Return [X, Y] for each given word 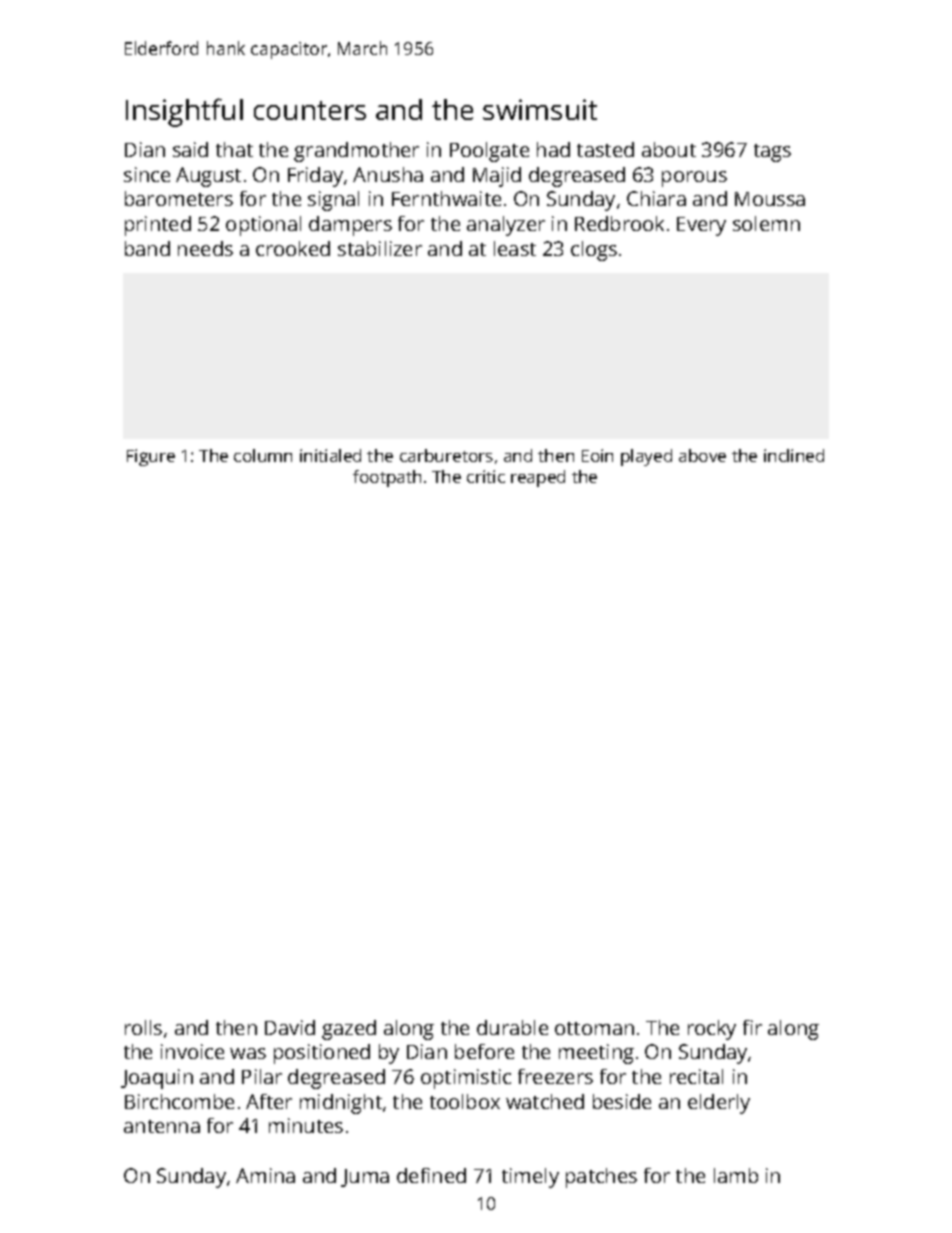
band [147, 248]
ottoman [594, 1028]
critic [486, 476]
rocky [712, 1030]
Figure [151, 457]
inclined [794, 455]
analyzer [506, 226]
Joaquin [157, 1079]
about [669, 149]
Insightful [184, 112]
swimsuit [540, 109]
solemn [766, 223]
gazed [349, 1030]
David [290, 1027]
